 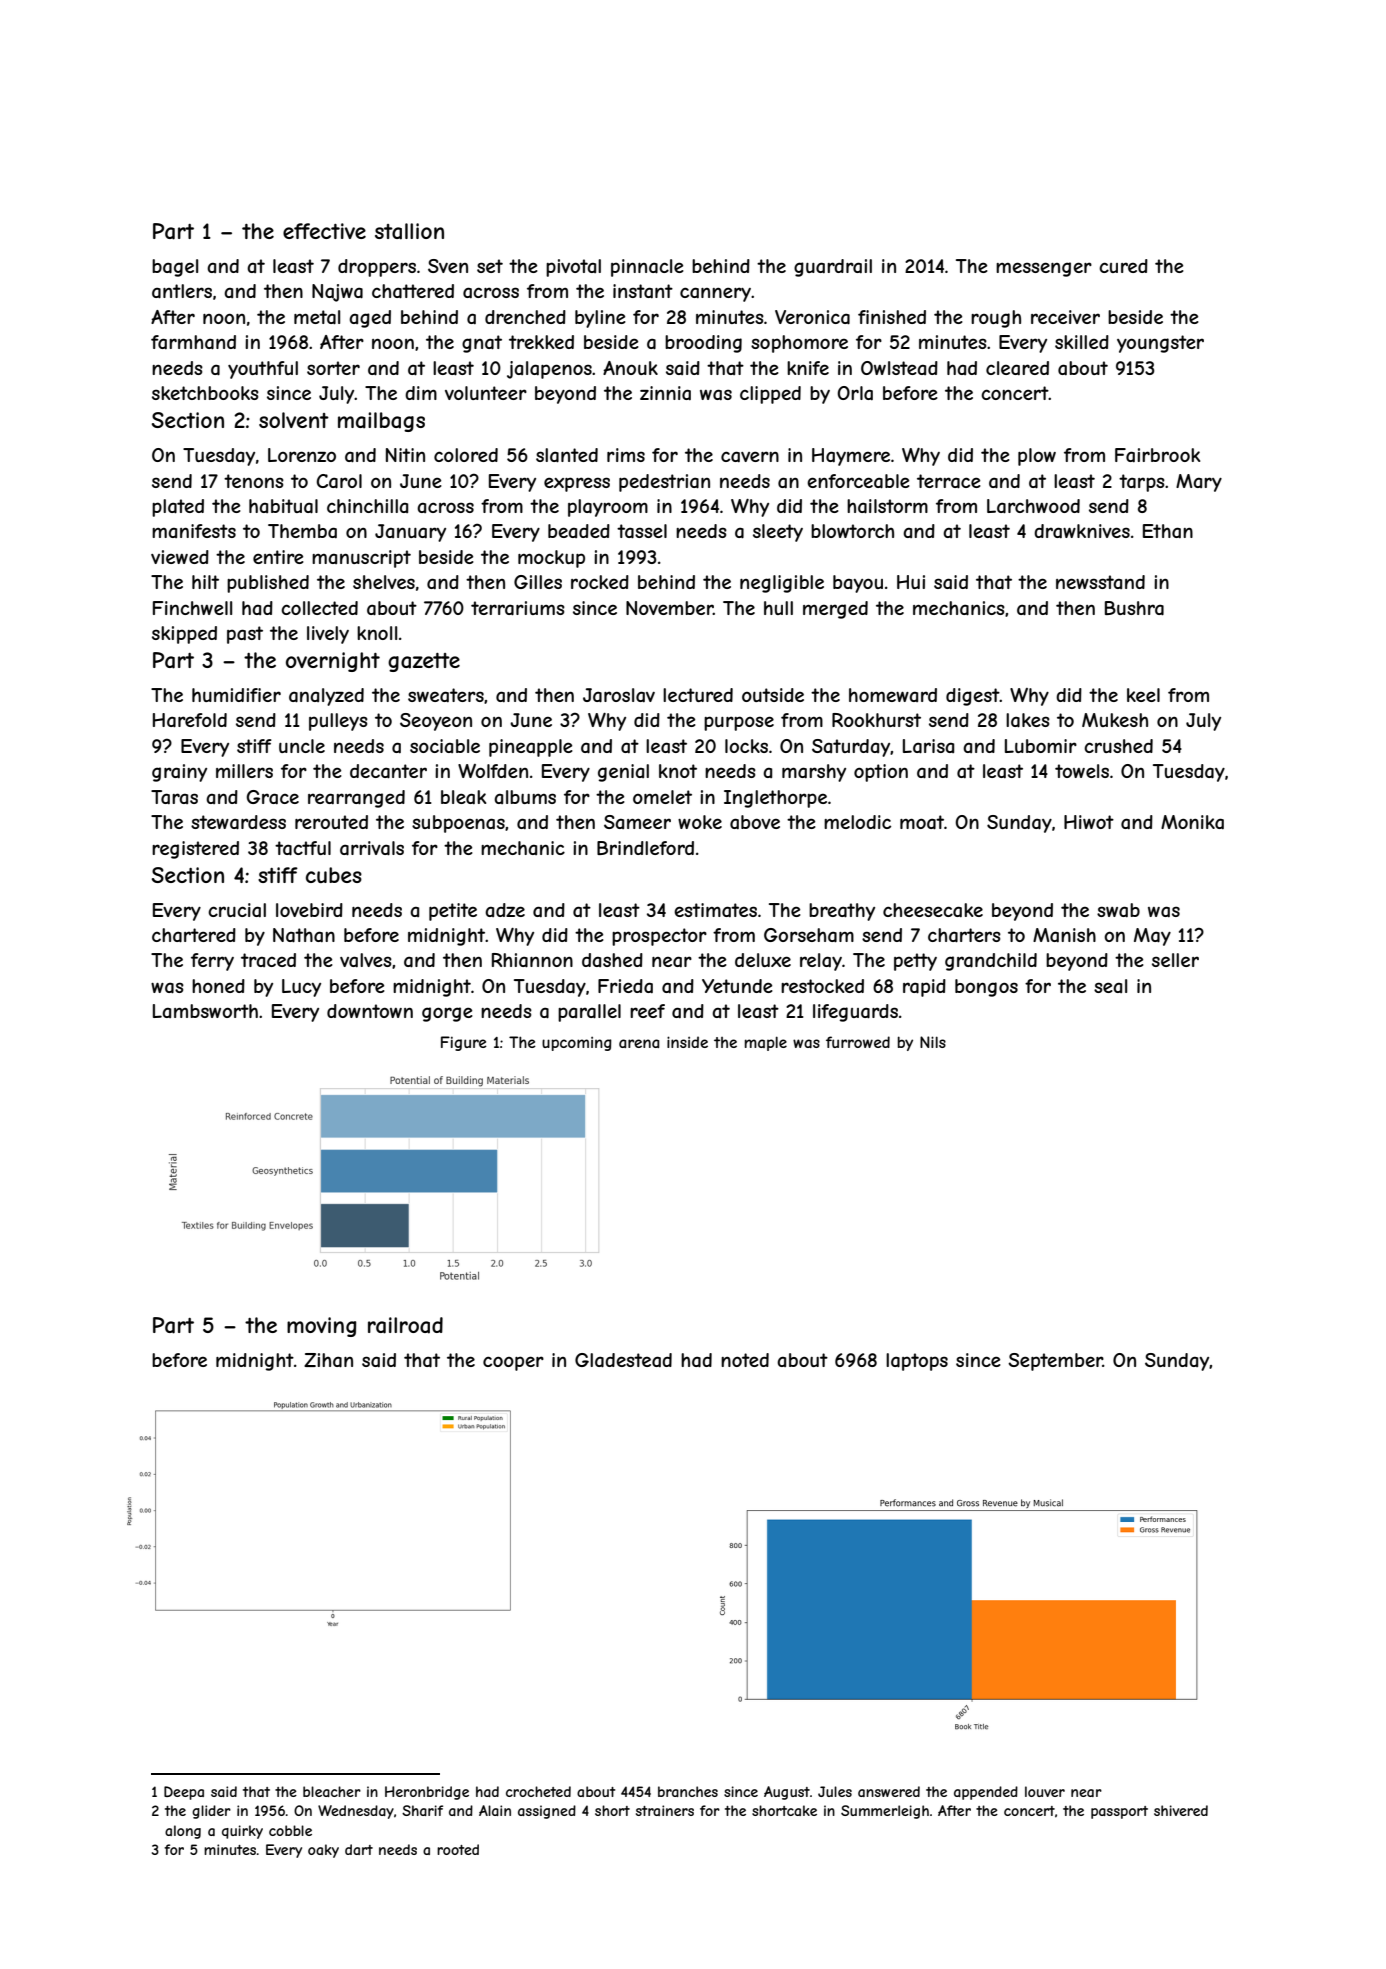 I want to click on crocheted, so click(x=538, y=1791).
